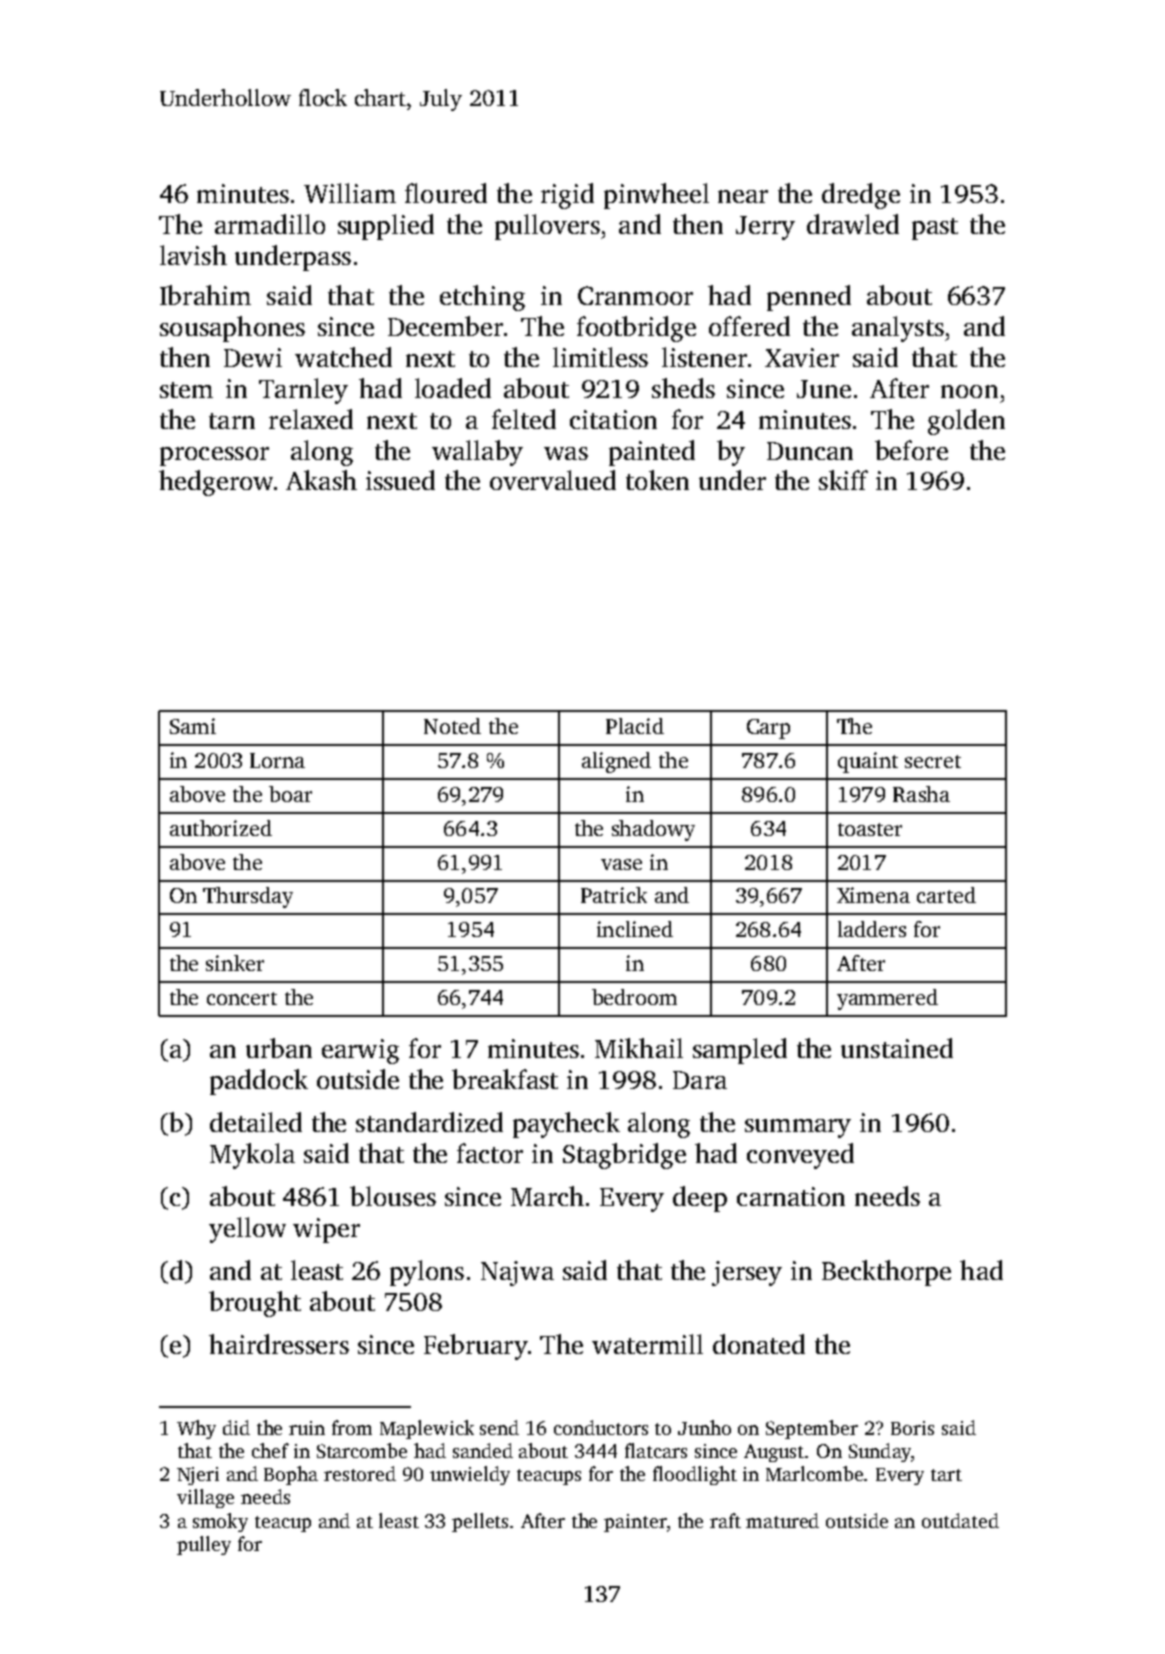 The image size is (1165, 1654). What do you see at coordinates (220, 1522) in the page?
I see `smoky` at bounding box center [220, 1522].
